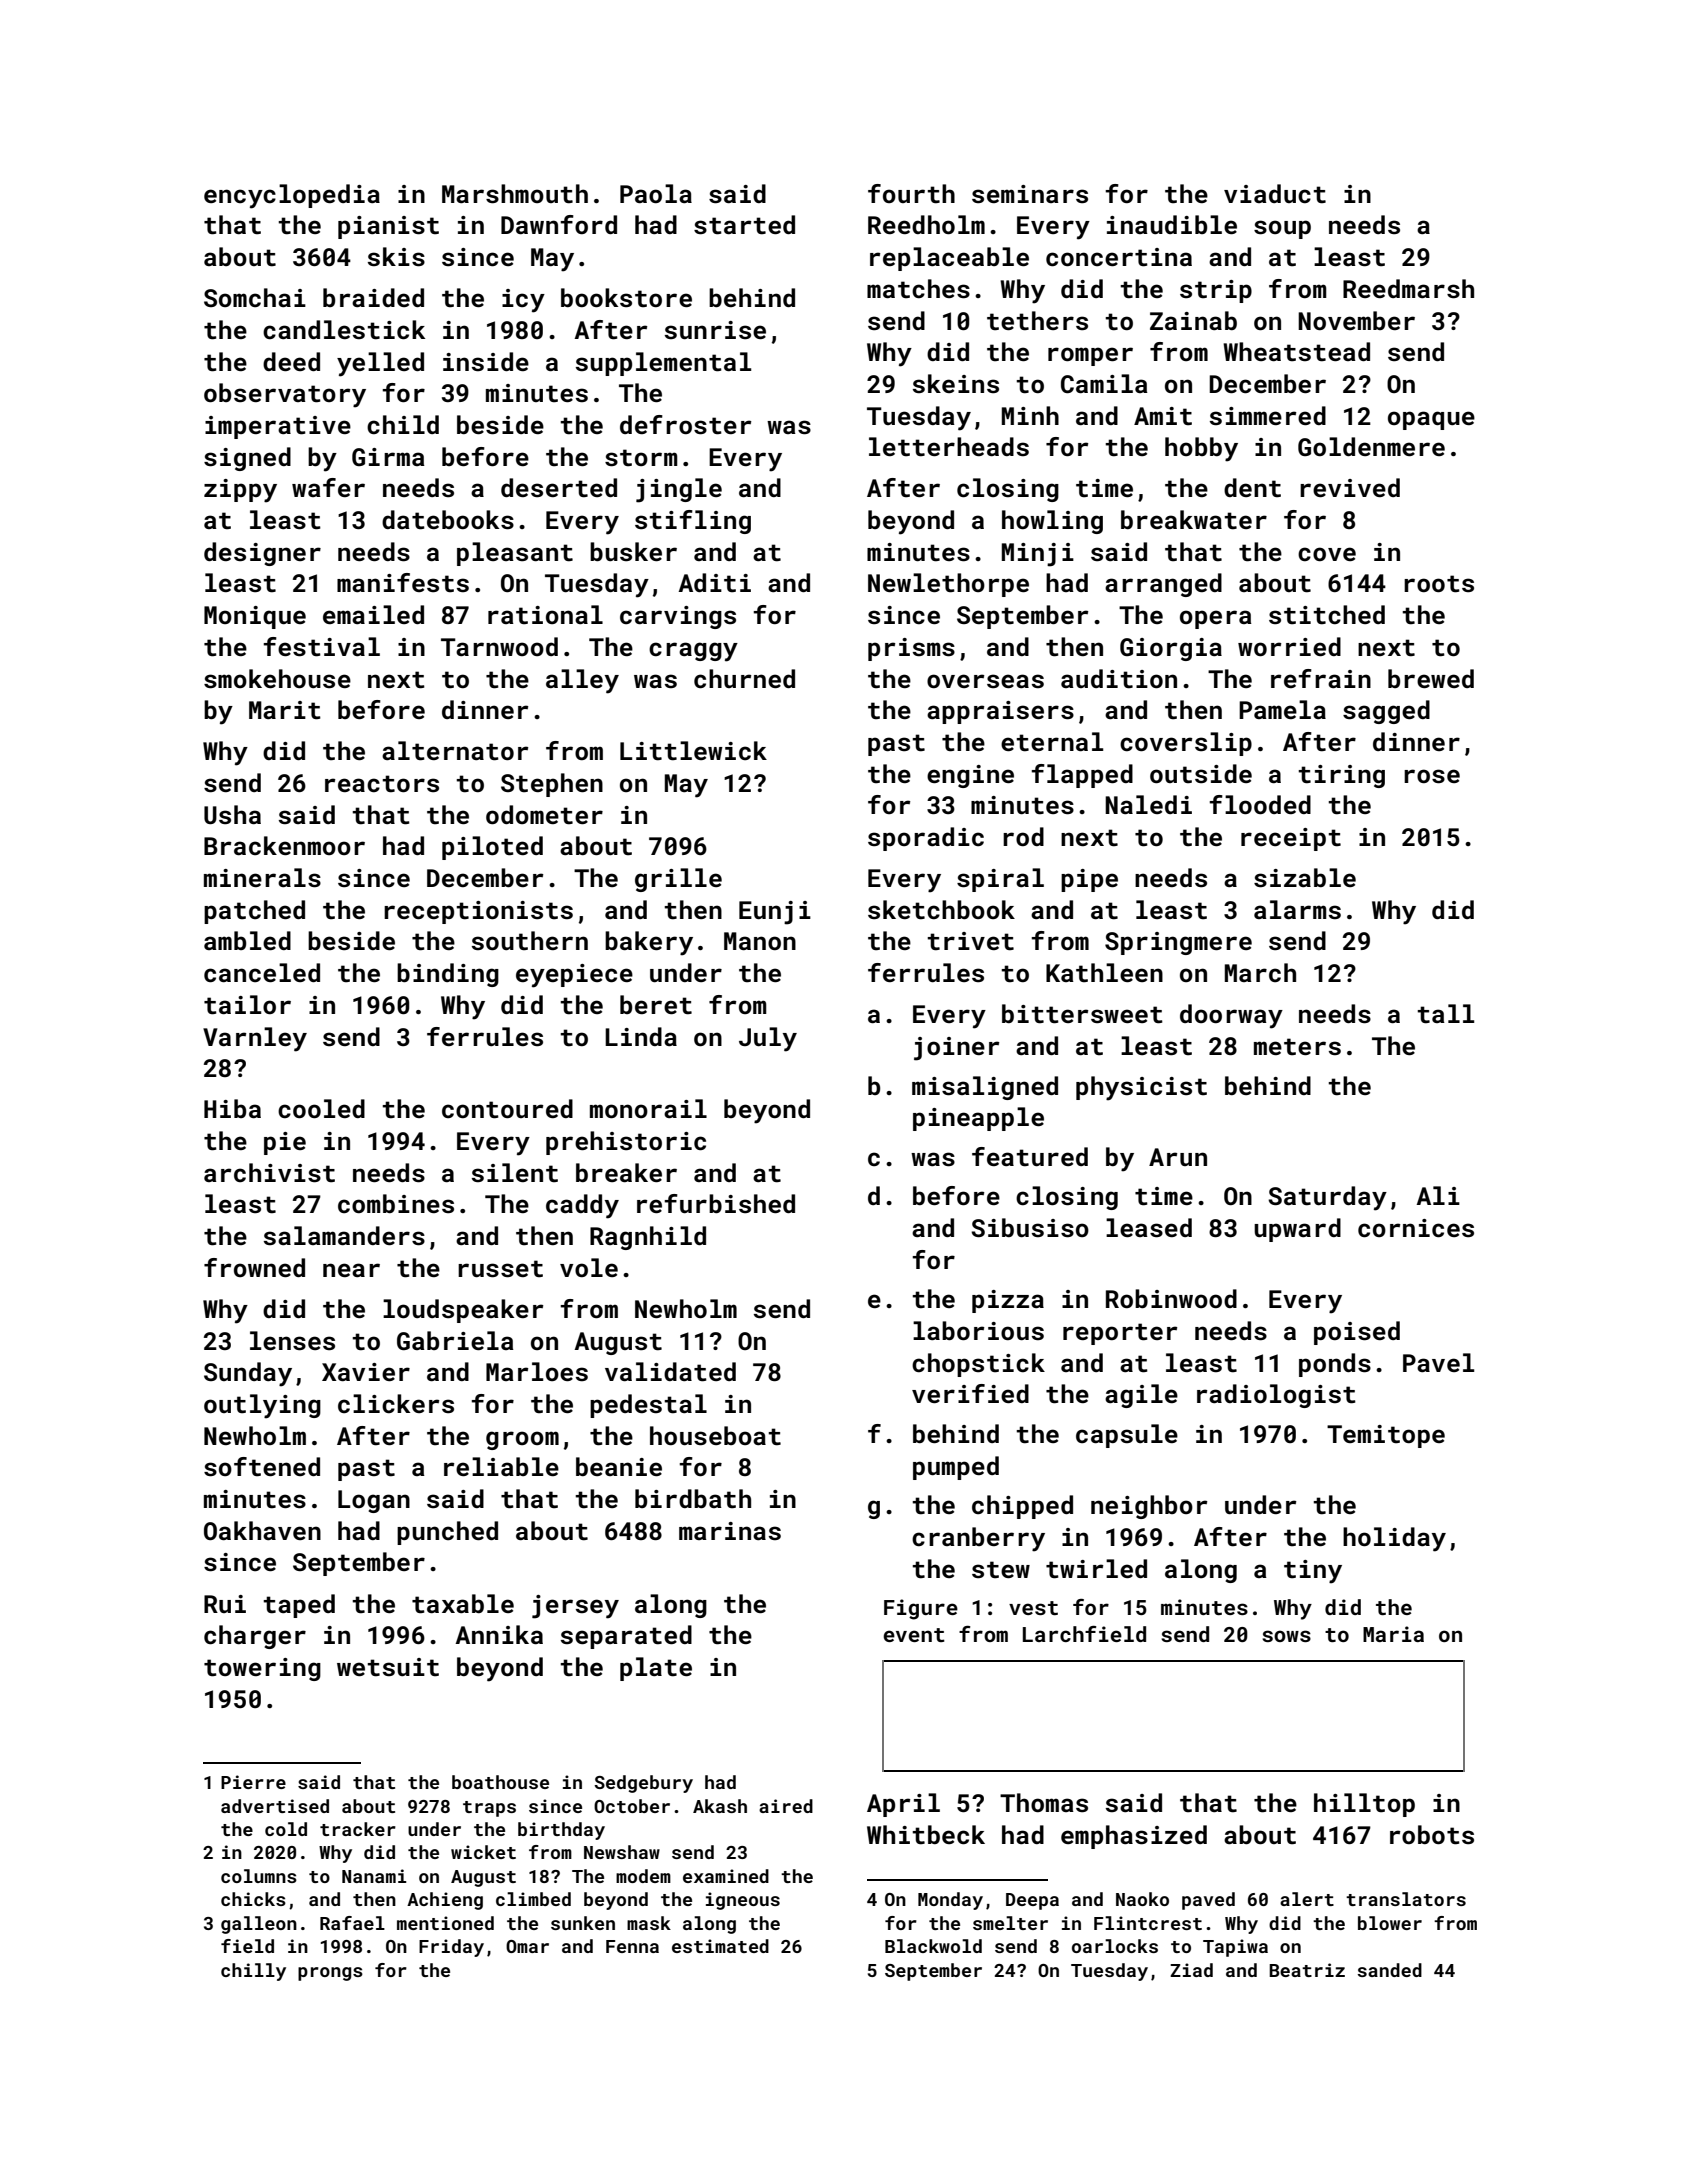 The width and height of the image is (1683, 2178). I want to click on smelter, so click(1010, 1923).
